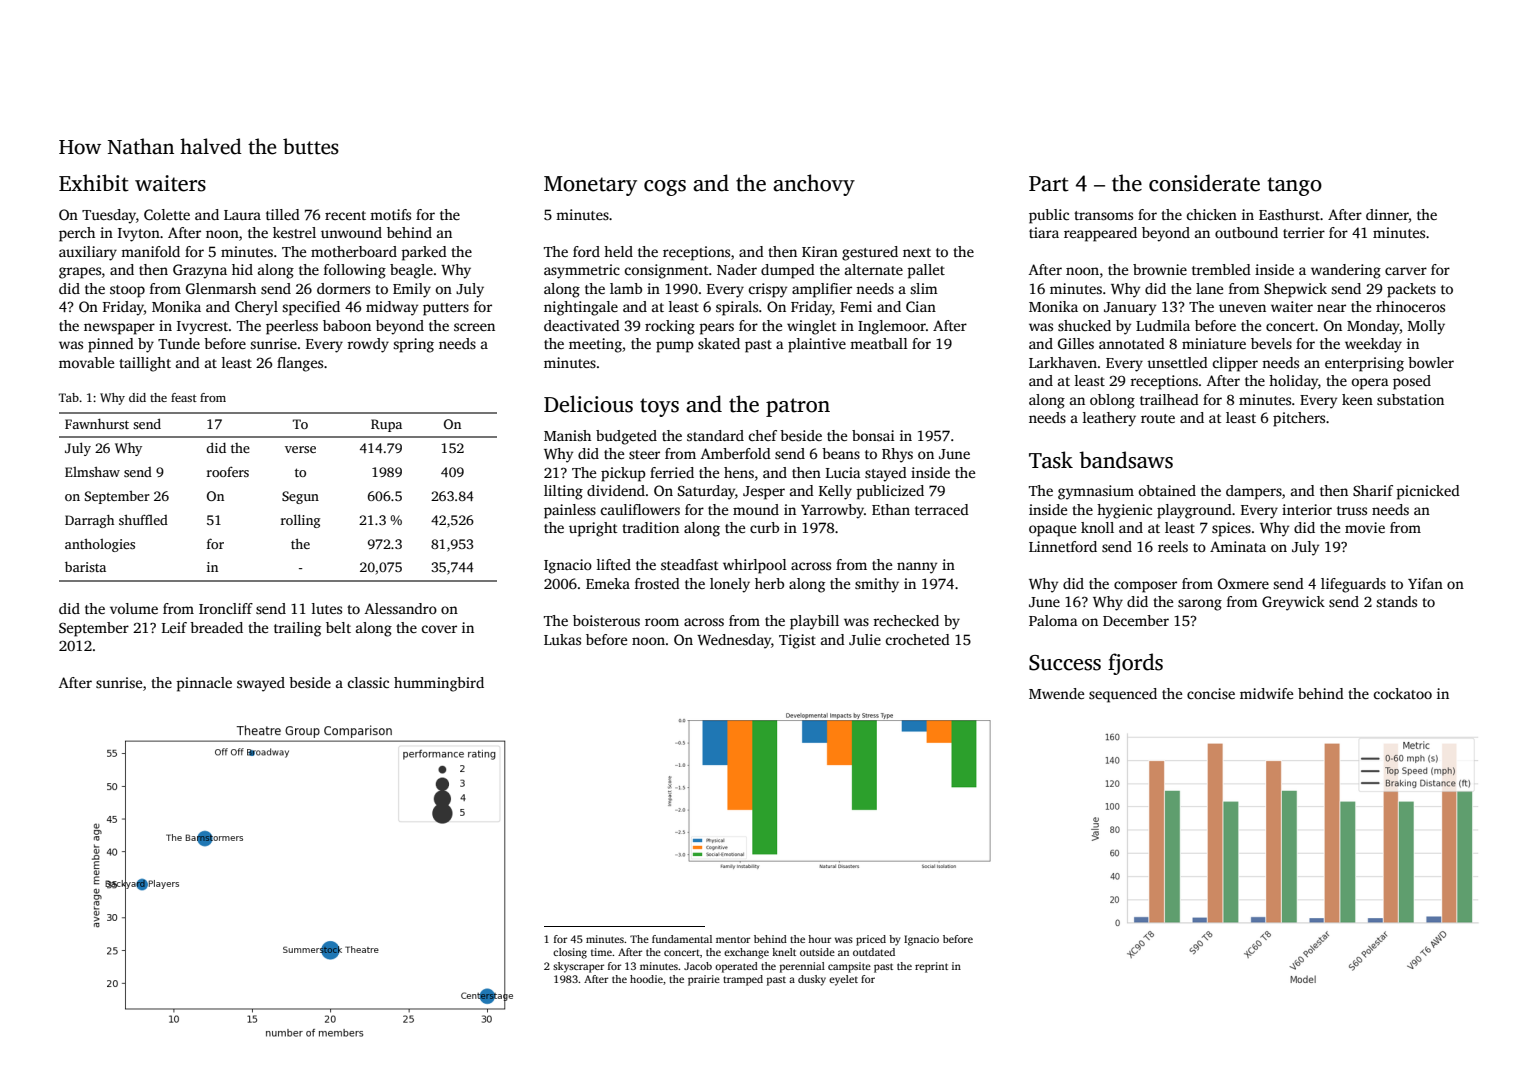 This screenshot has width=1525, height=1078. I want to click on leathery, so click(1109, 419).
